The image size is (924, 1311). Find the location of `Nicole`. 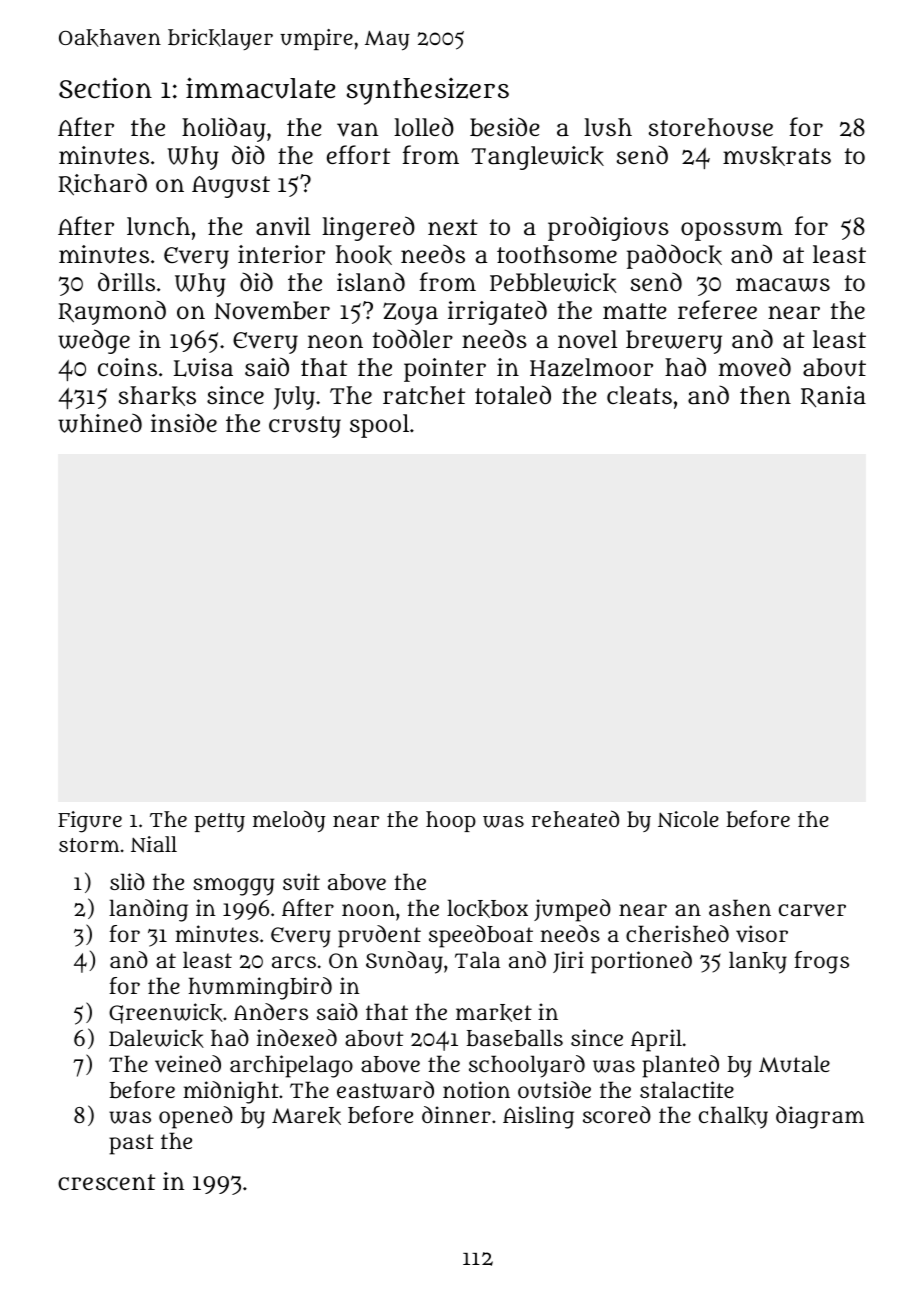

Nicole is located at coordinates (688, 819).
